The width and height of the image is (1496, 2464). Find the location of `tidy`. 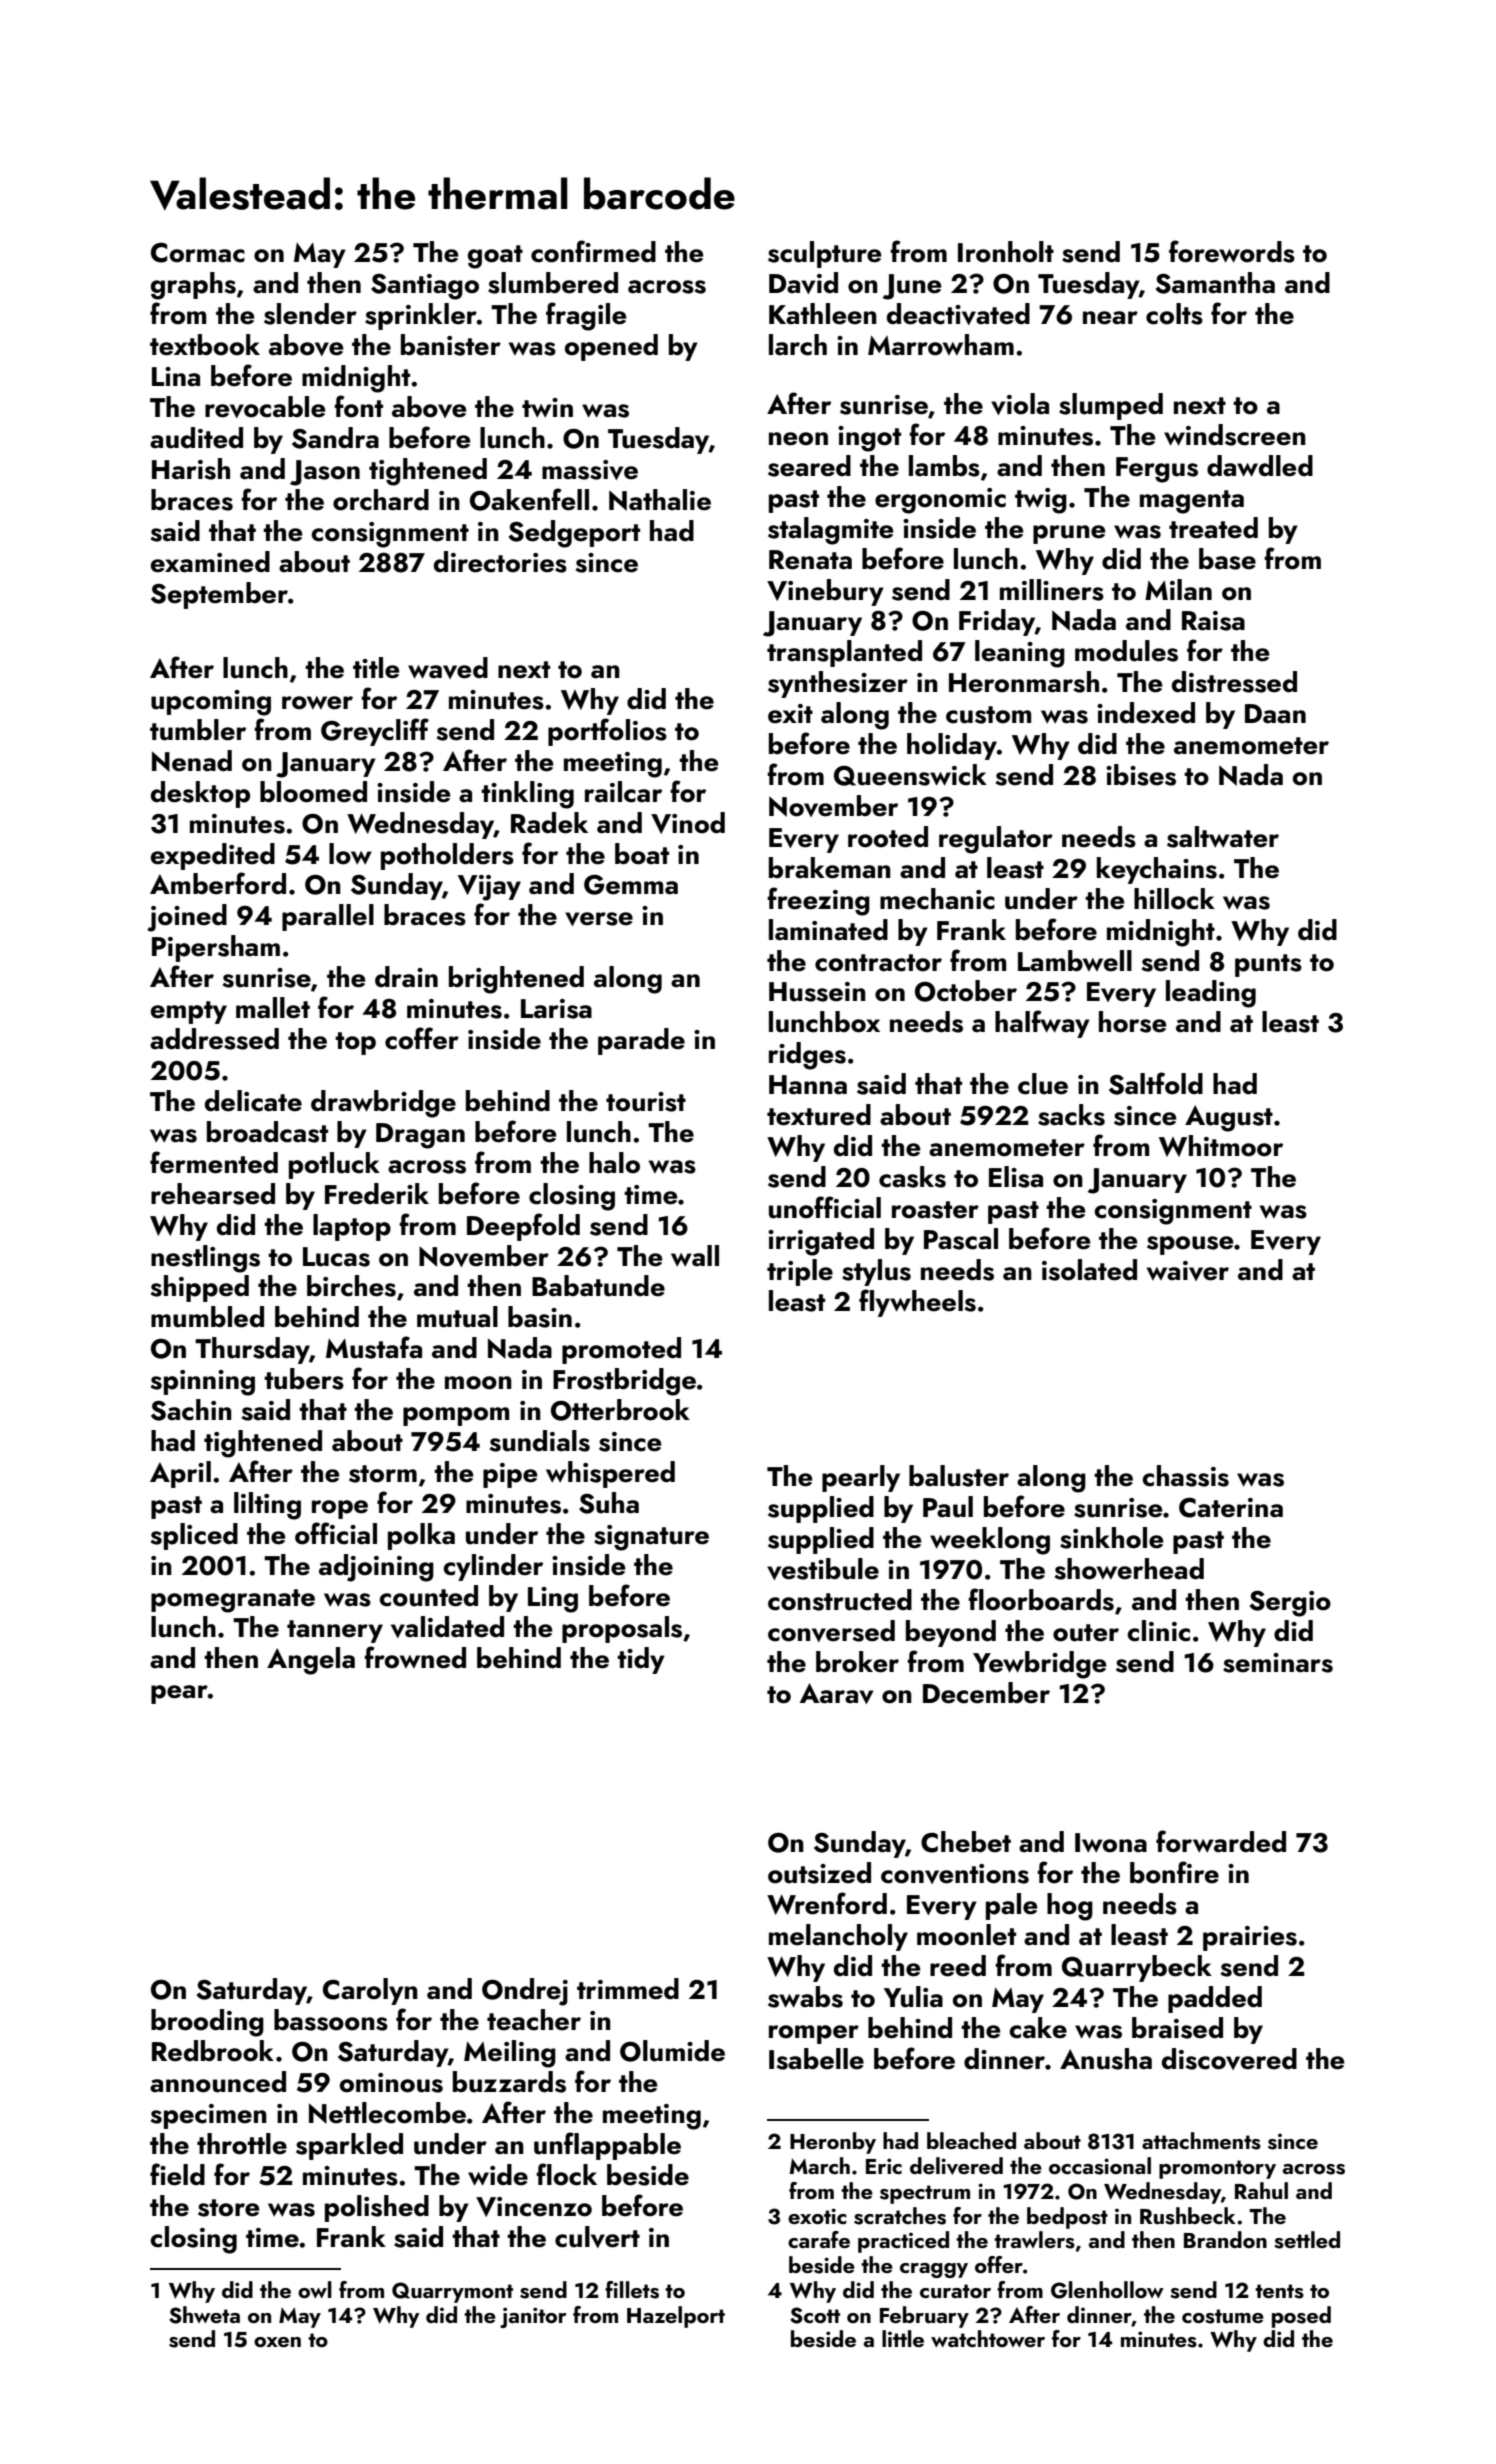

tidy is located at coordinates (641, 1660).
